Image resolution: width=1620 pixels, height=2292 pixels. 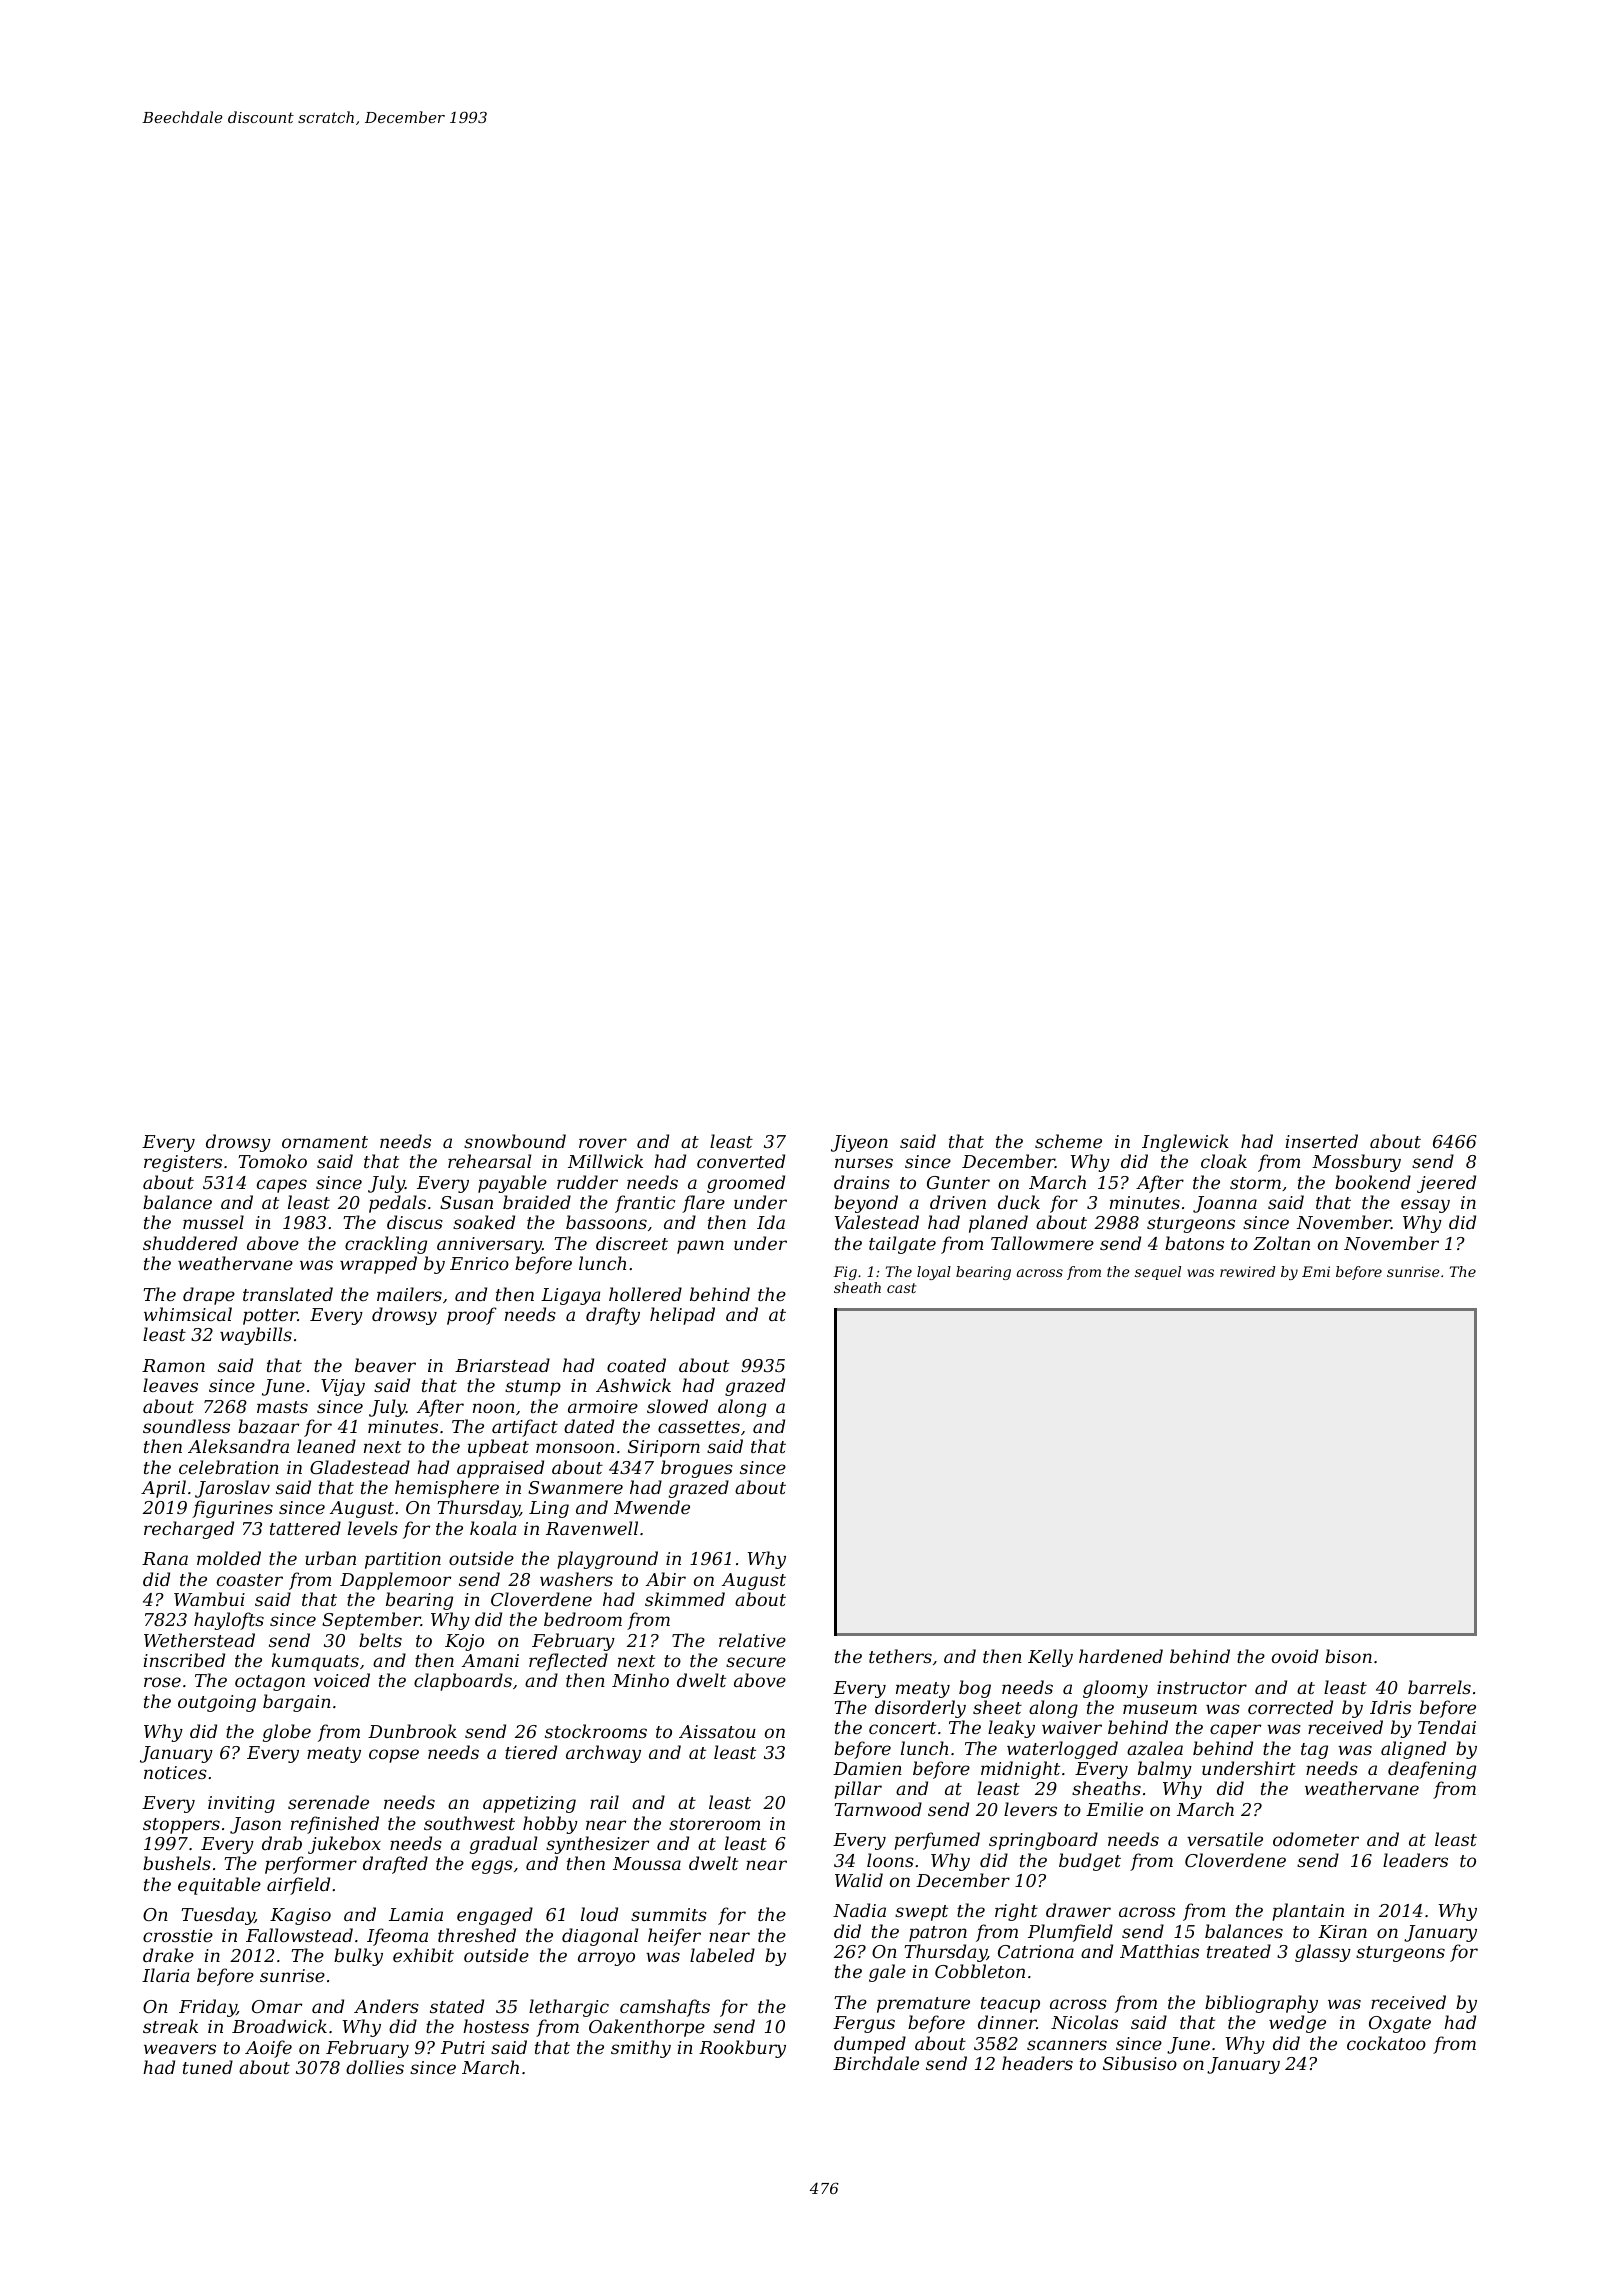 What do you see at coordinates (700, 1247) in the screenshot?
I see `pawn` at bounding box center [700, 1247].
